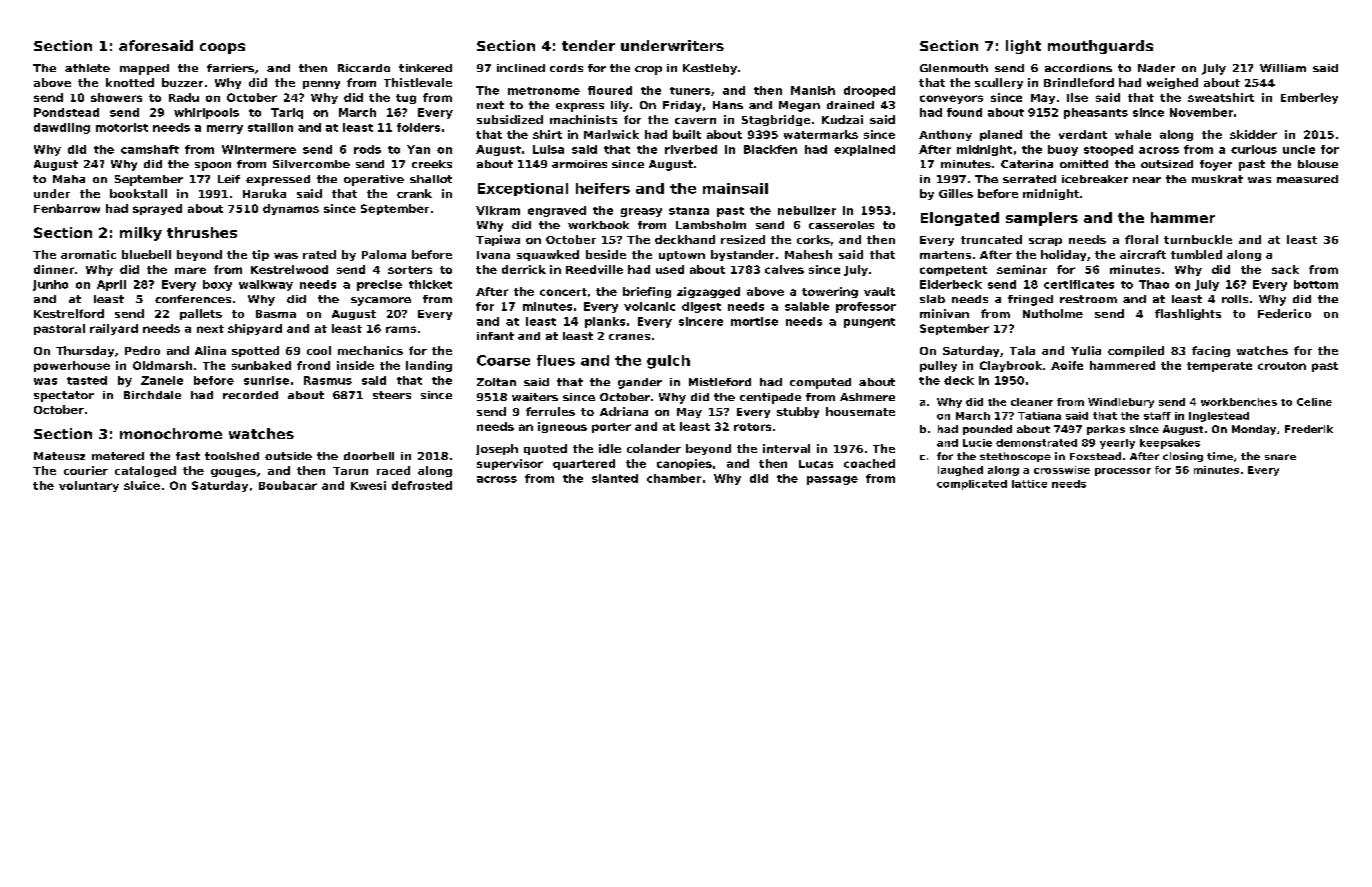  Describe the element at coordinates (145, 471) in the image. I see `cataloged` at that location.
